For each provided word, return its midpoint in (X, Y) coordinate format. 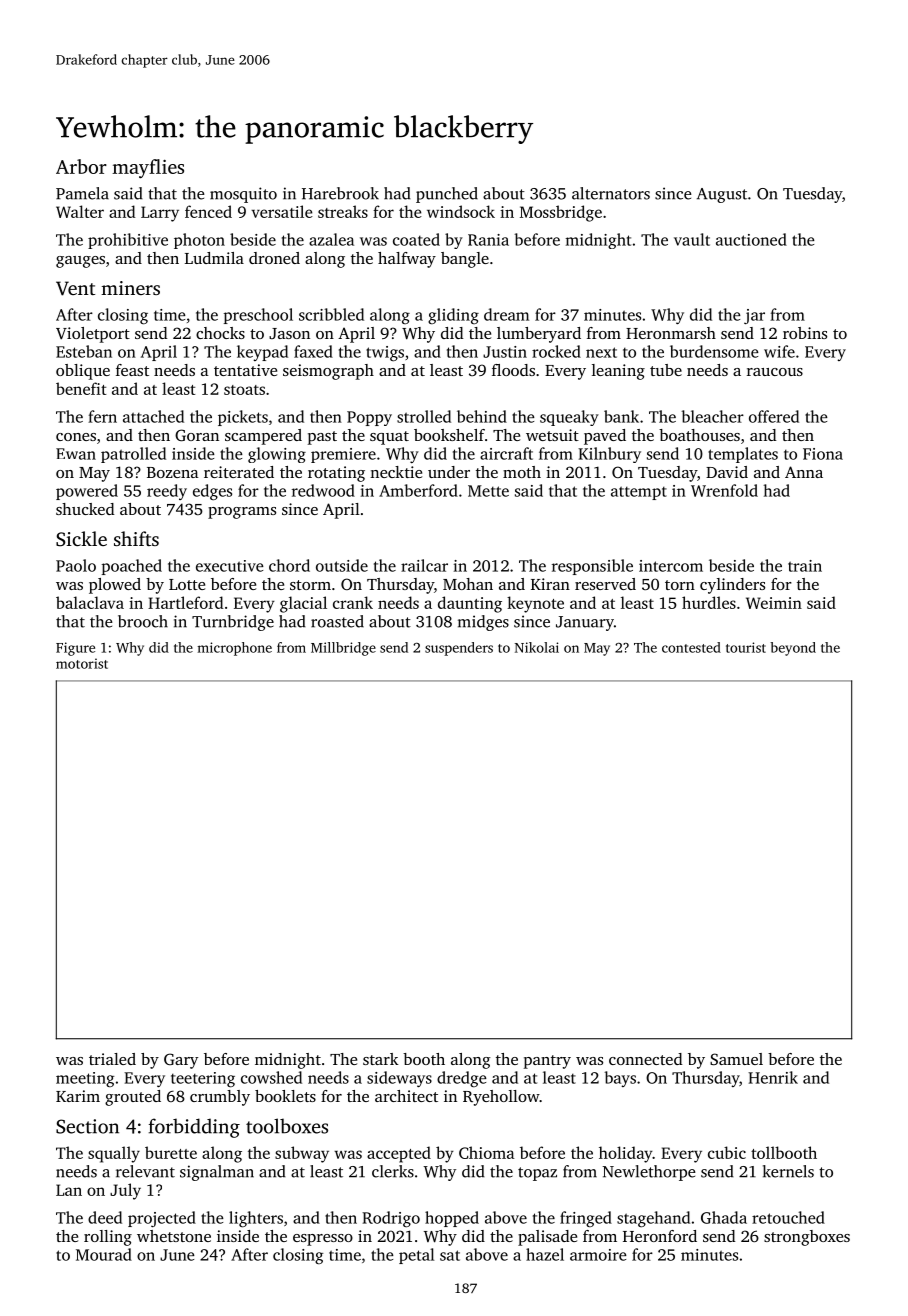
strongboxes (807, 1238)
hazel (545, 1254)
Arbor (81, 166)
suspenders (459, 649)
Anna (804, 472)
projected (162, 1219)
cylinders (732, 586)
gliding (453, 316)
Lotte (187, 584)
